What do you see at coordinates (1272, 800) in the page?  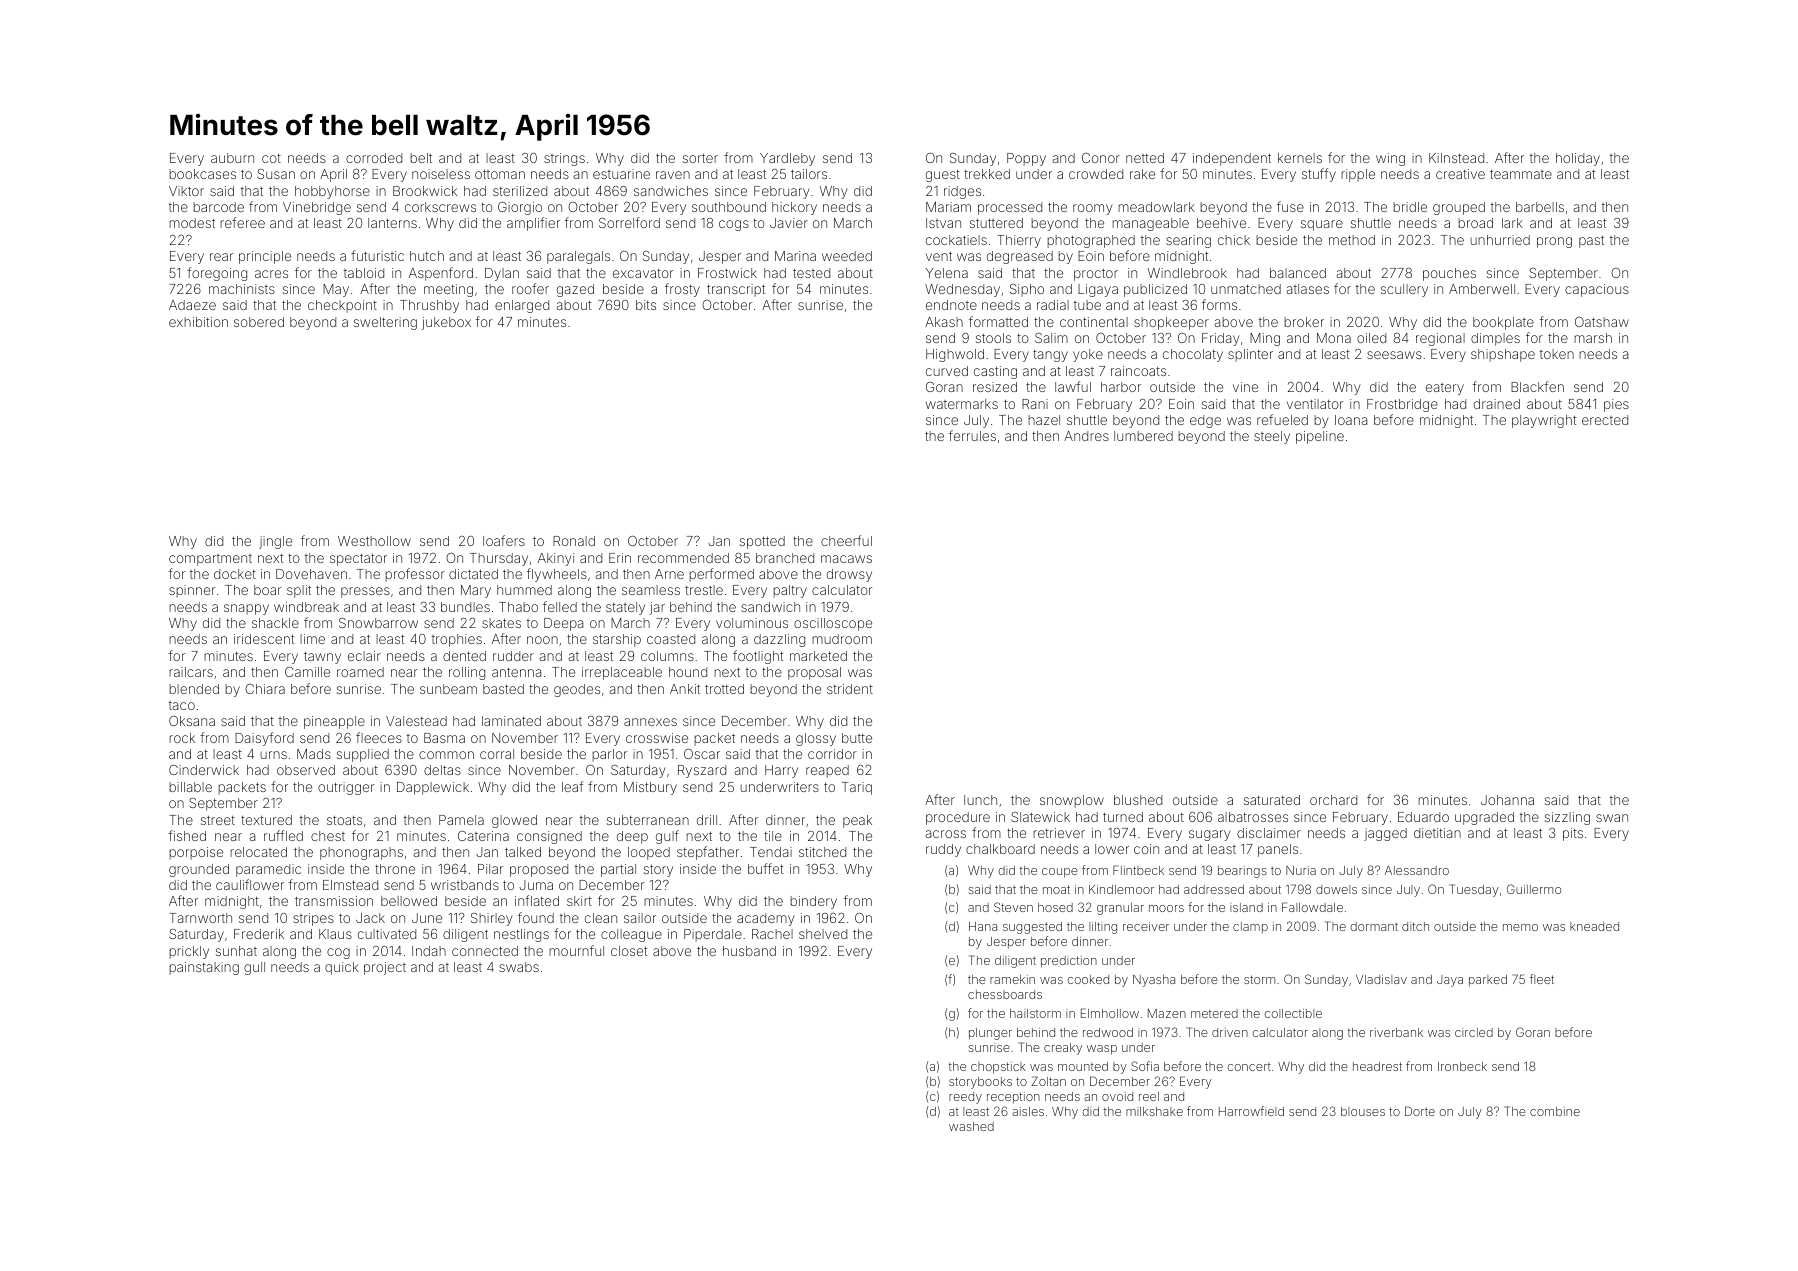 I see `saturated` at bounding box center [1272, 800].
